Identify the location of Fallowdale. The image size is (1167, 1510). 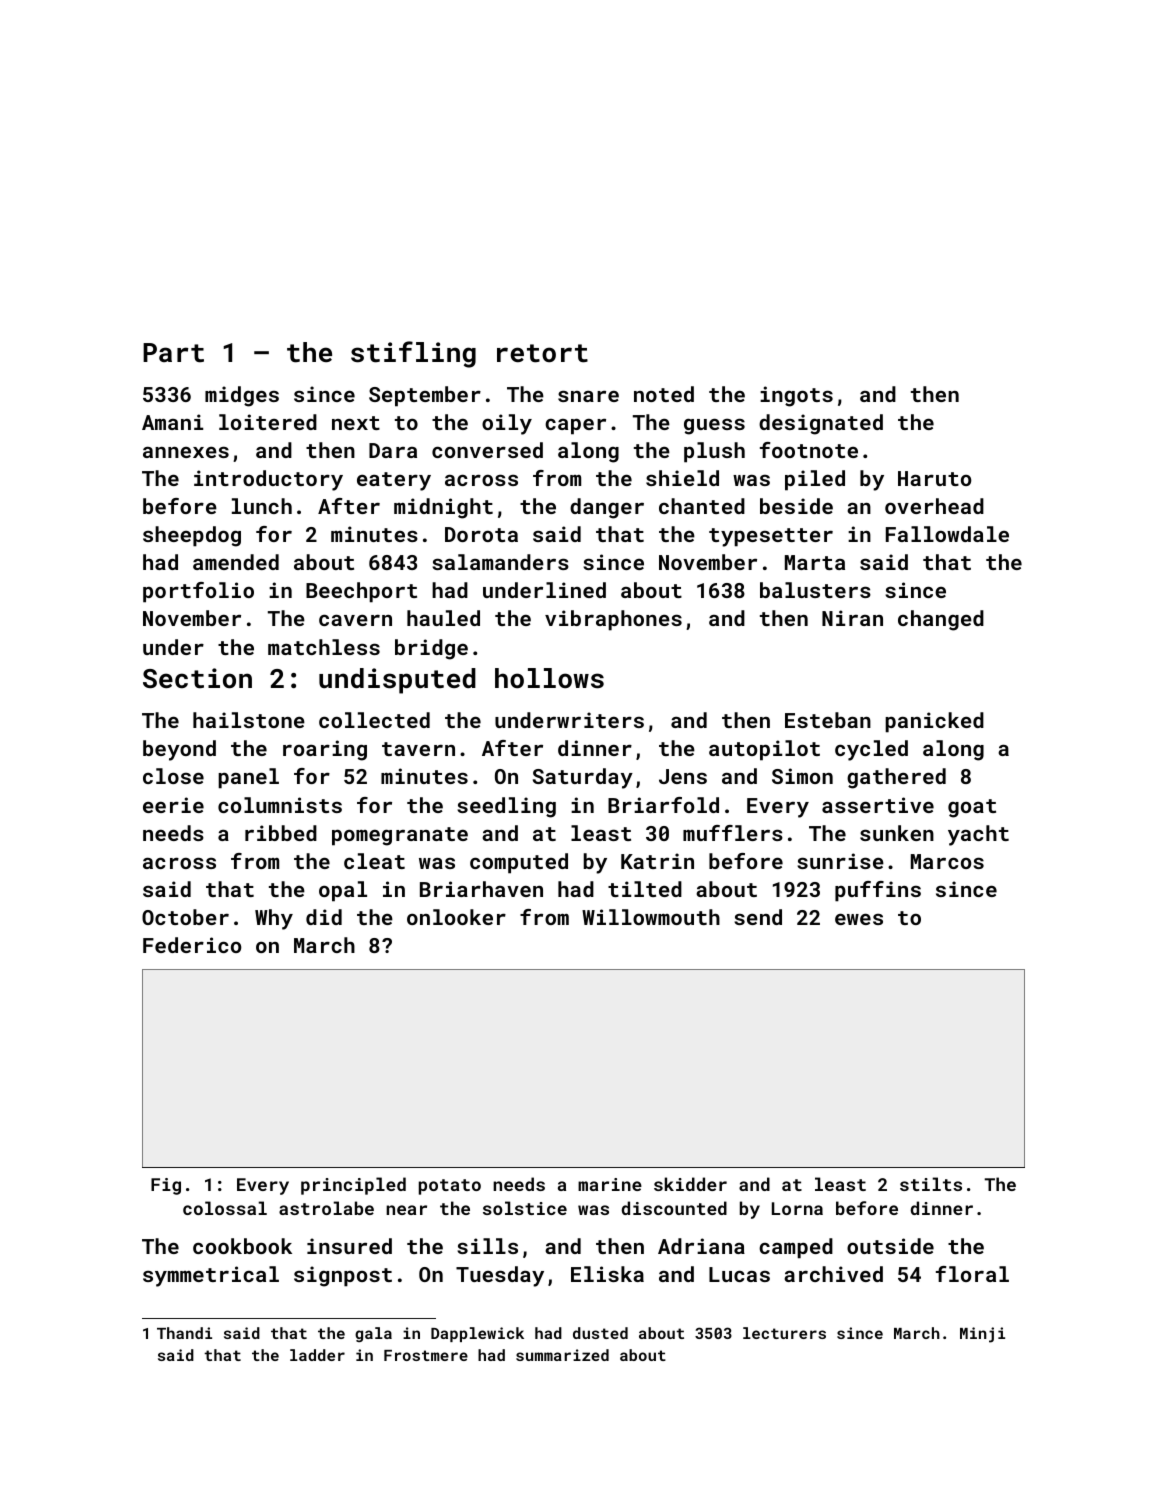
(947, 534).
